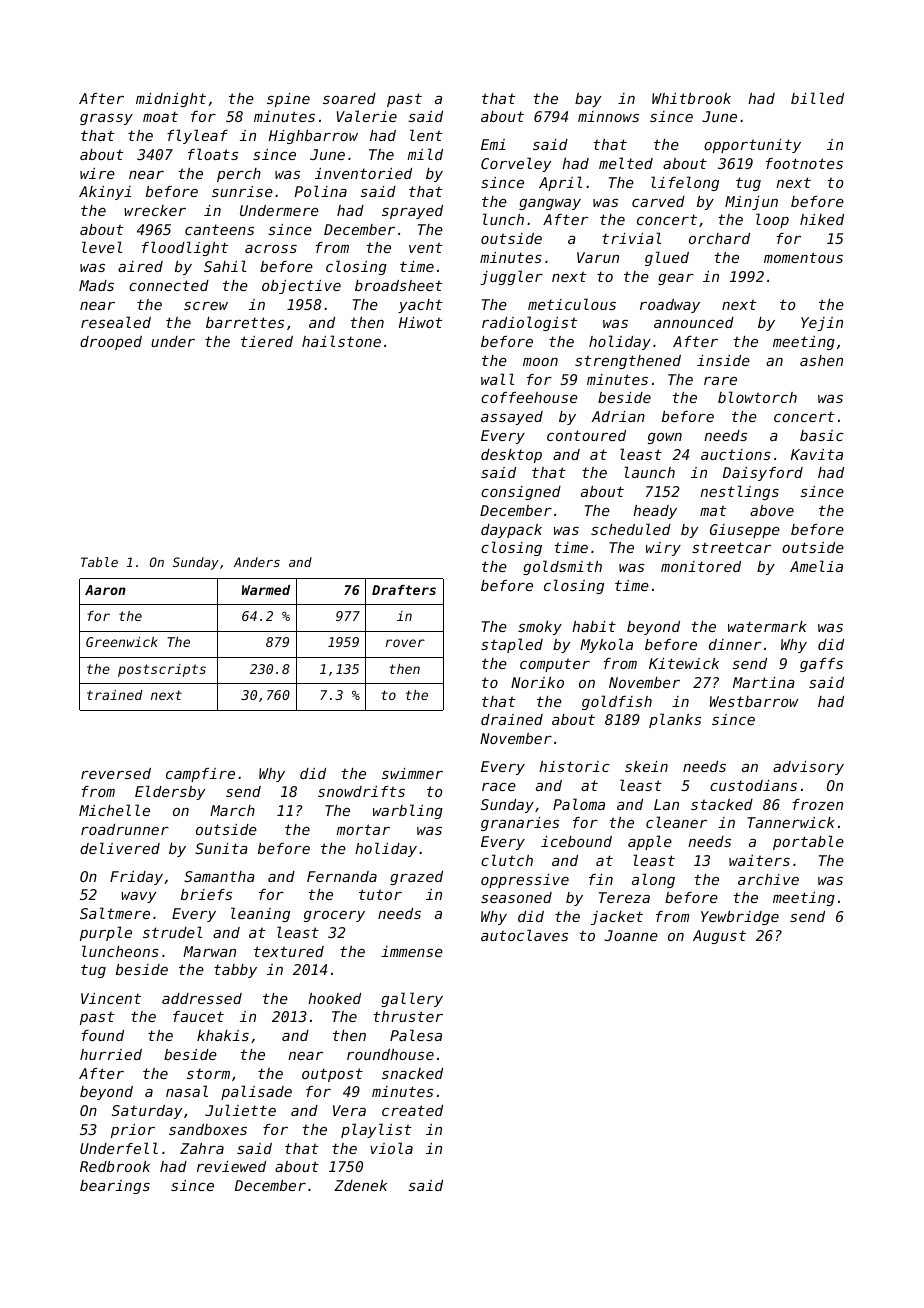 This document has width=924, height=1308. Describe the element at coordinates (334, 998) in the document. I see `hooked` at that location.
